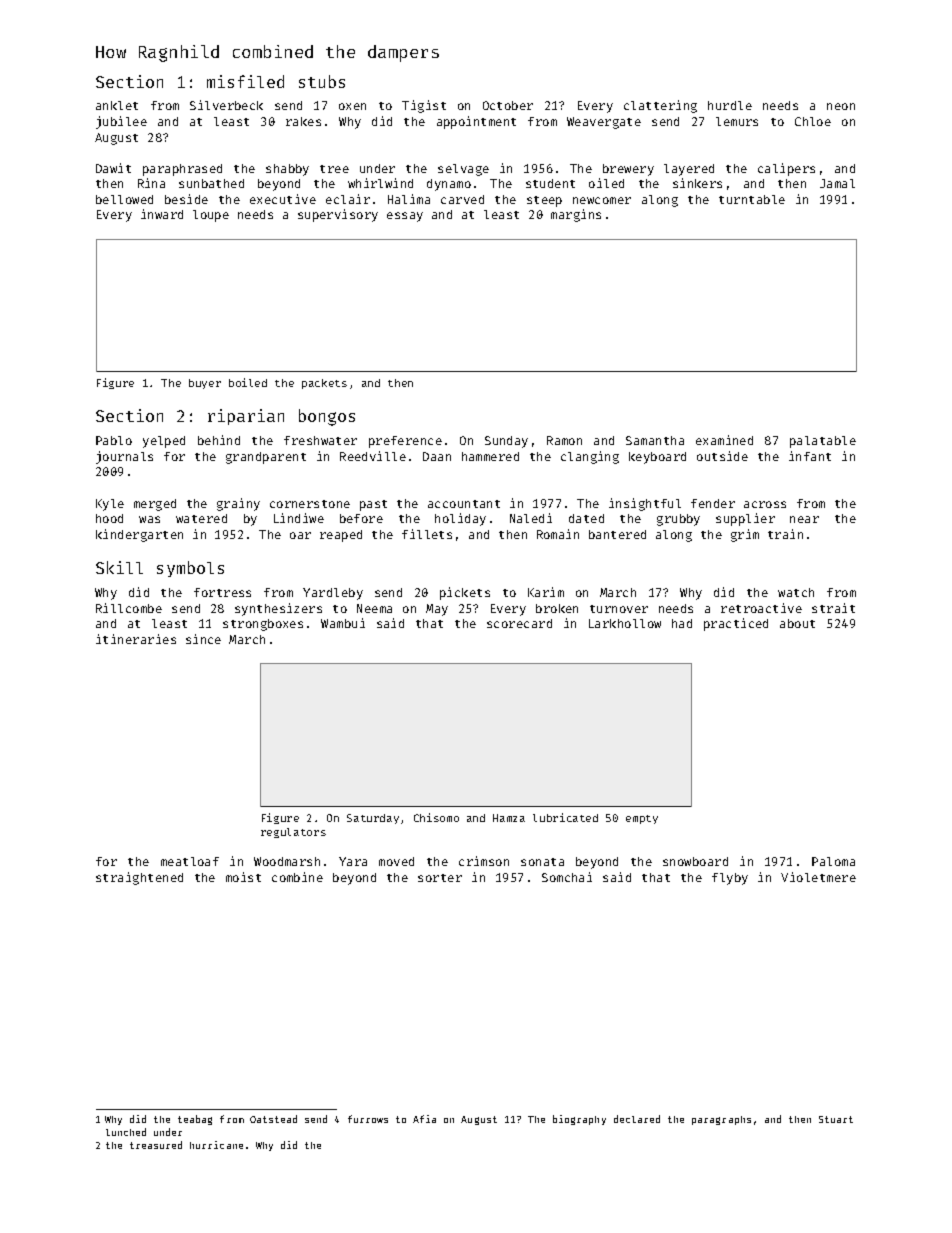  I want to click on Somchai, so click(567, 877).
